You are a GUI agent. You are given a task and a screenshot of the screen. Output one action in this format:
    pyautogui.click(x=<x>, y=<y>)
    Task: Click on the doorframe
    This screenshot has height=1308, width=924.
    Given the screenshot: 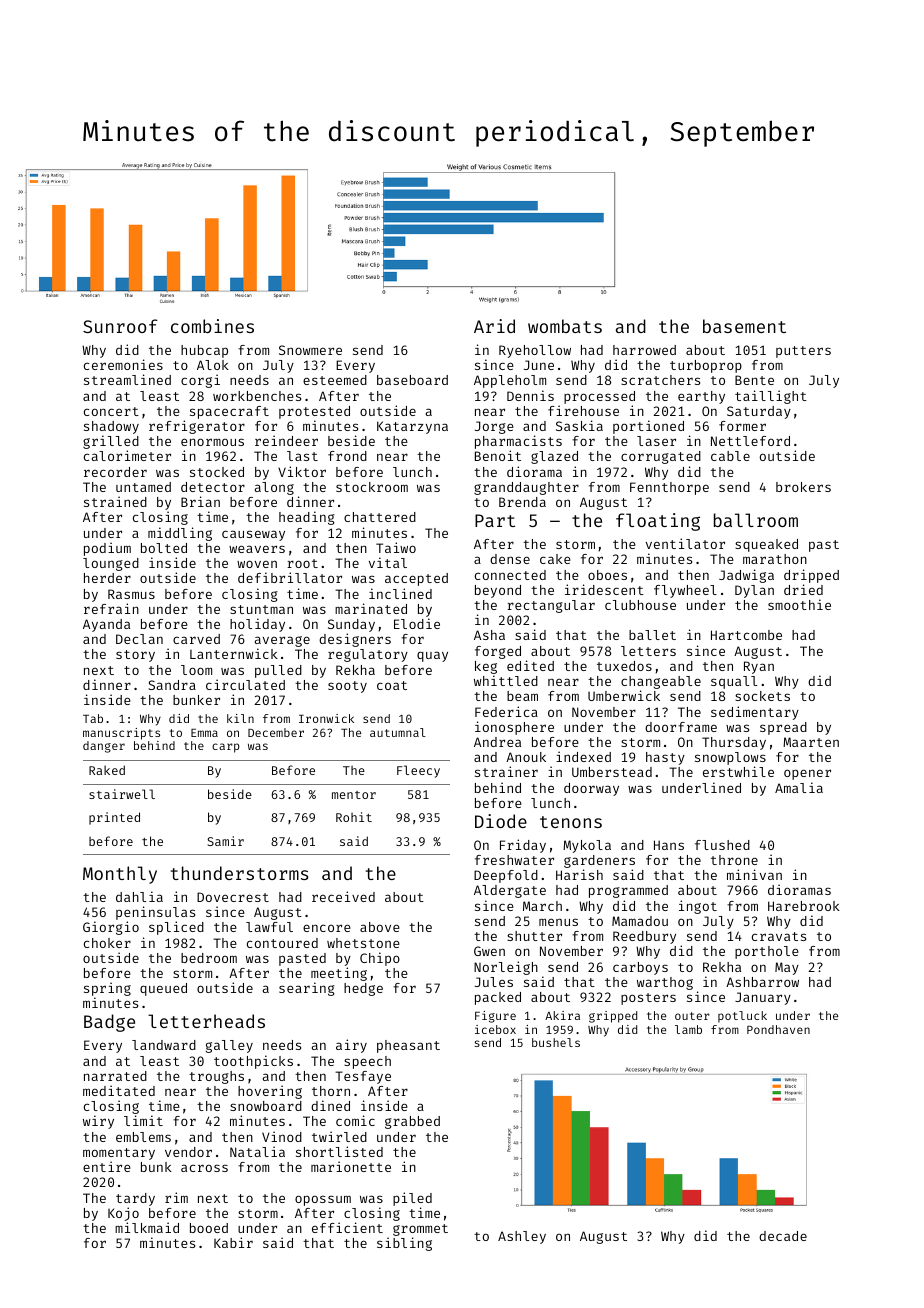 What is the action you would take?
    pyautogui.click(x=681, y=727)
